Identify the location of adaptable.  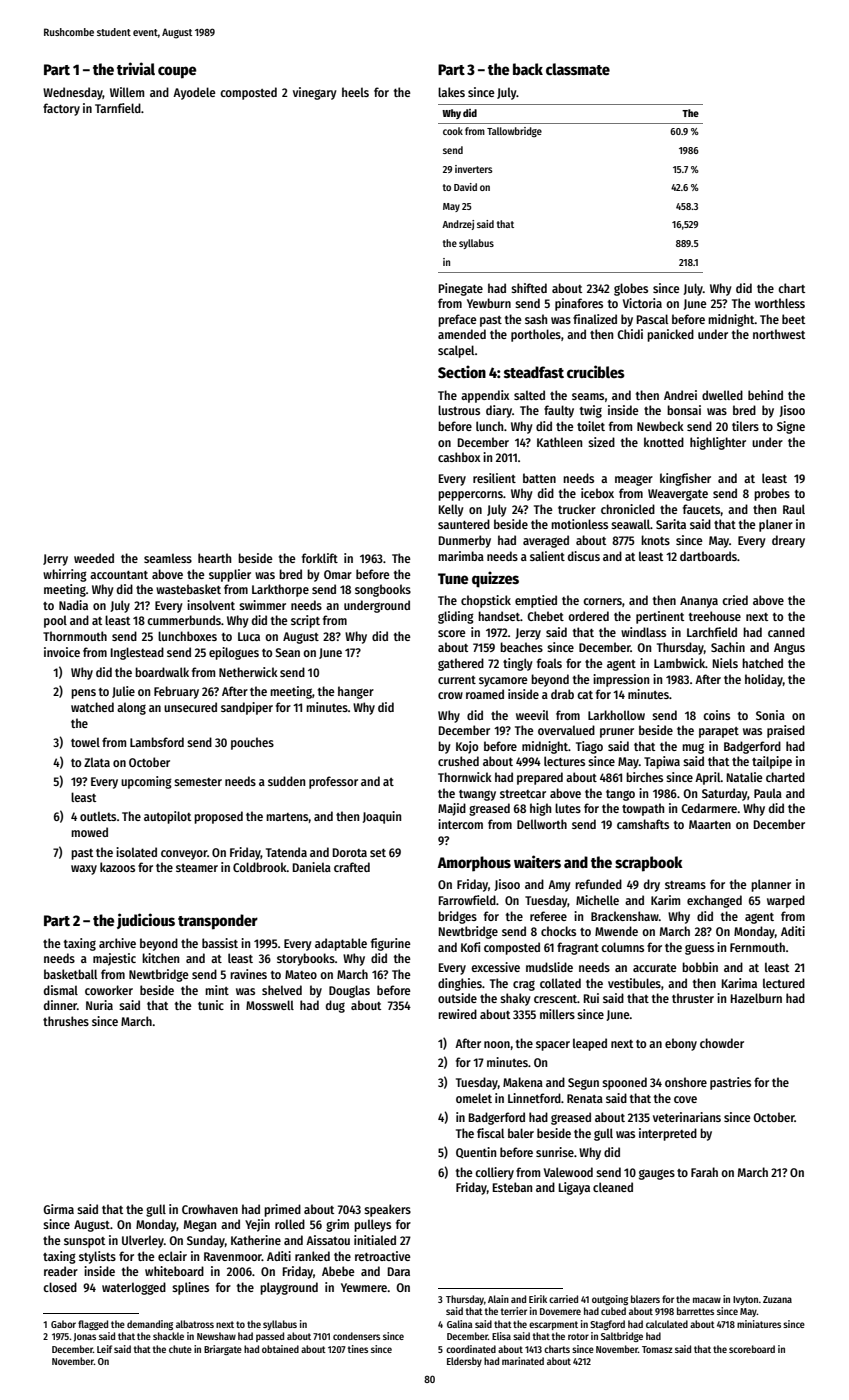
(341, 944).
